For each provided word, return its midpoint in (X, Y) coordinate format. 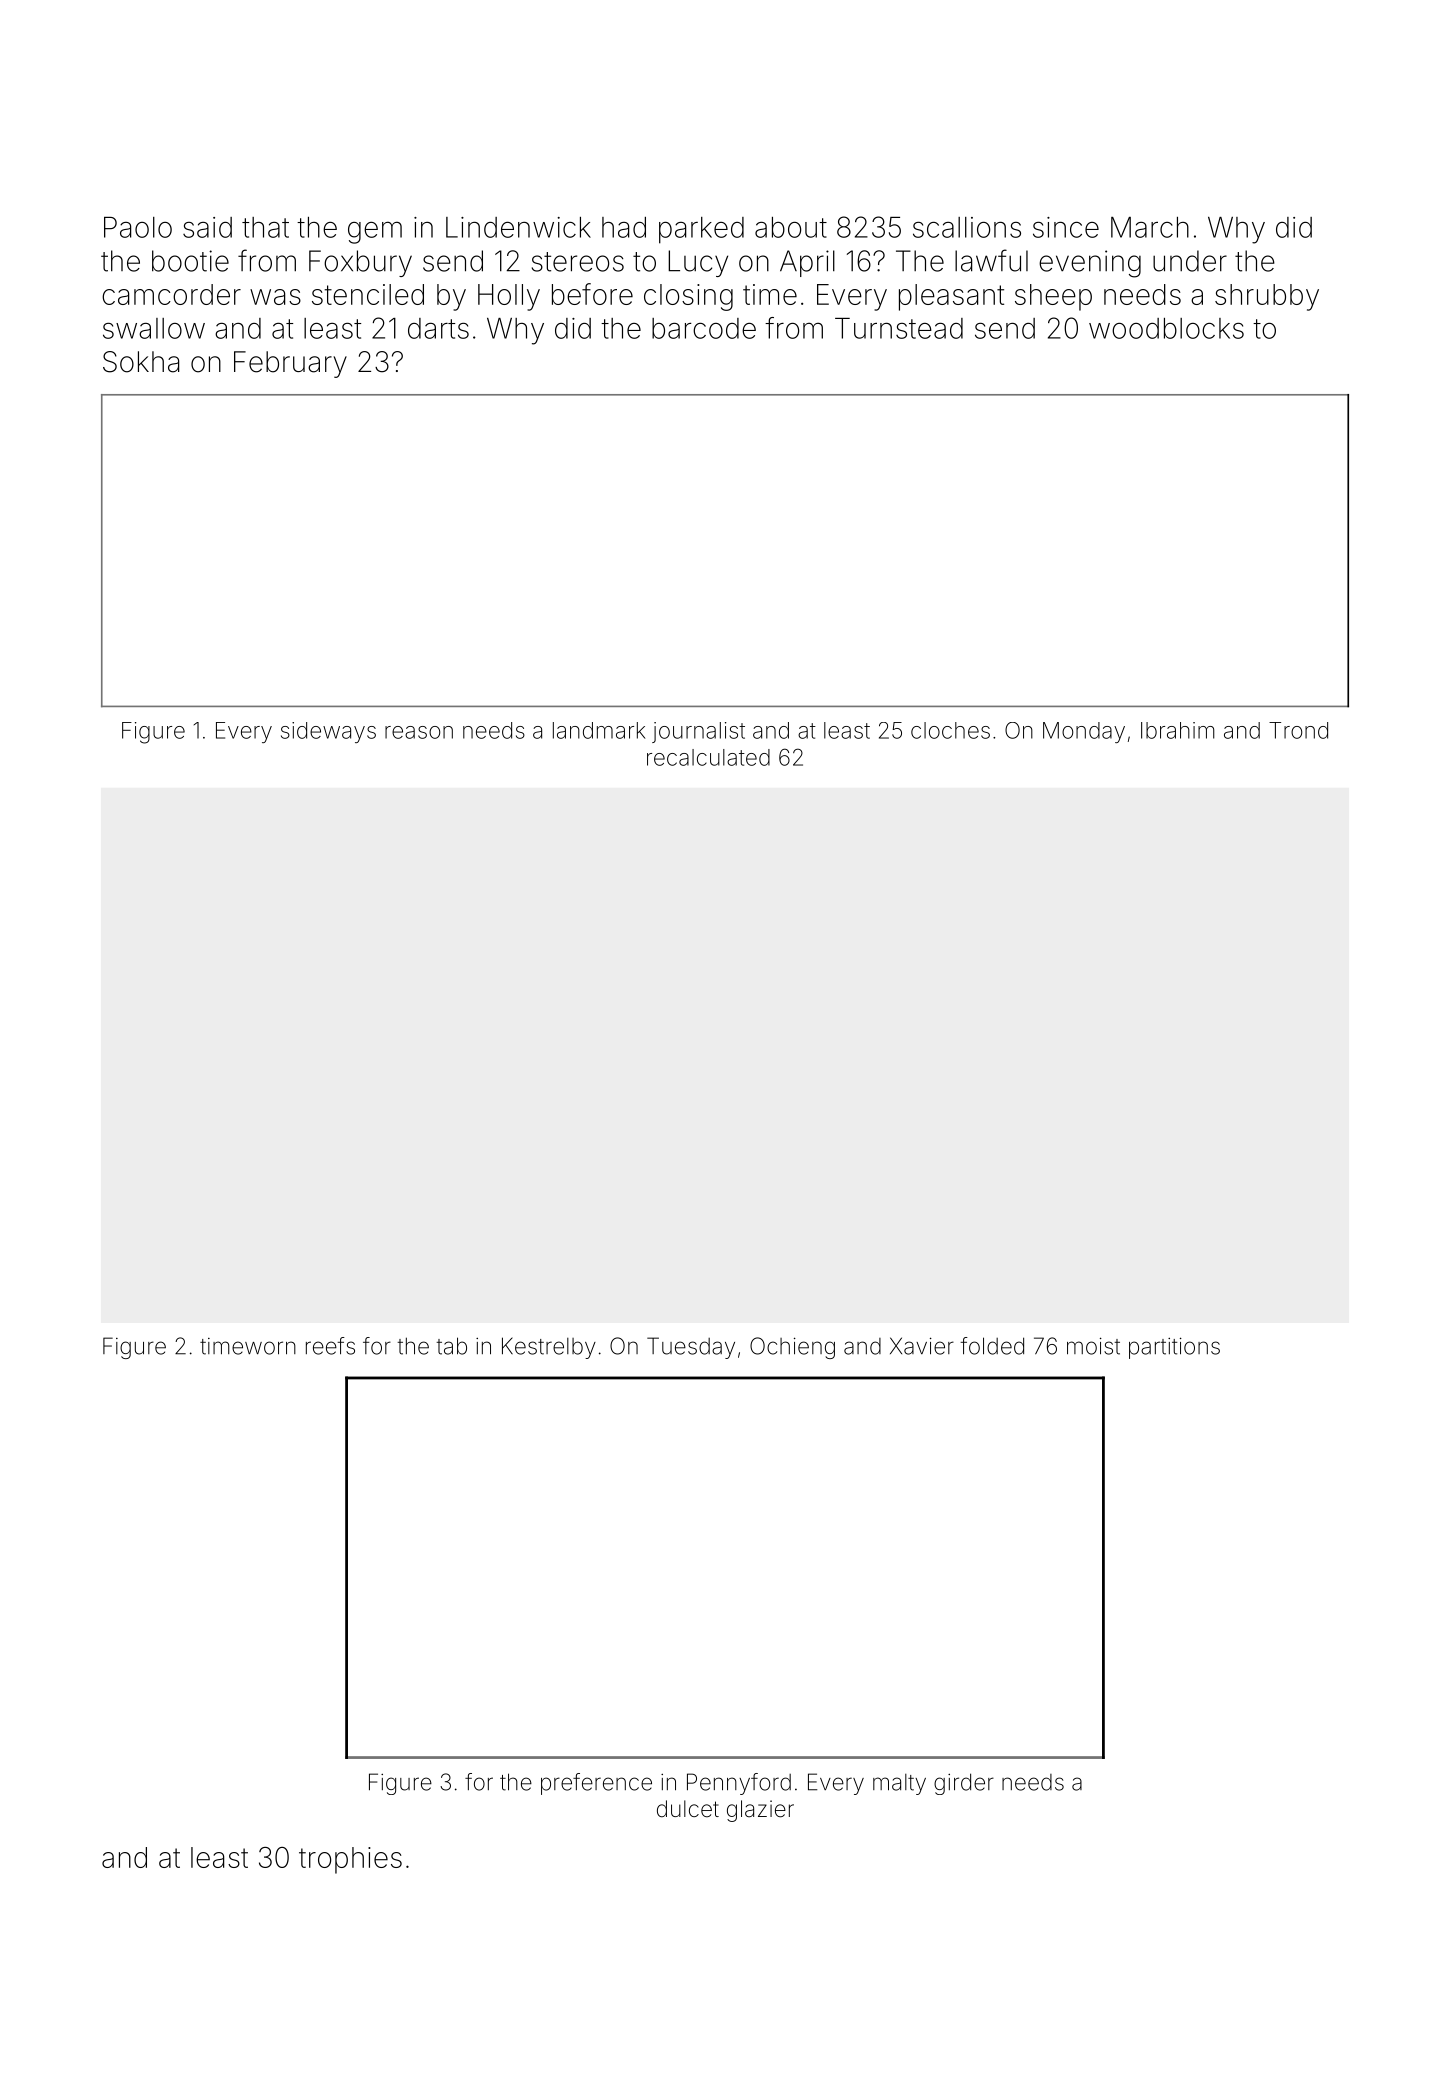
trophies (350, 1860)
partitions (1174, 1348)
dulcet (688, 1808)
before (592, 294)
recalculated (708, 757)
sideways (328, 732)
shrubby (1267, 297)
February (290, 364)
